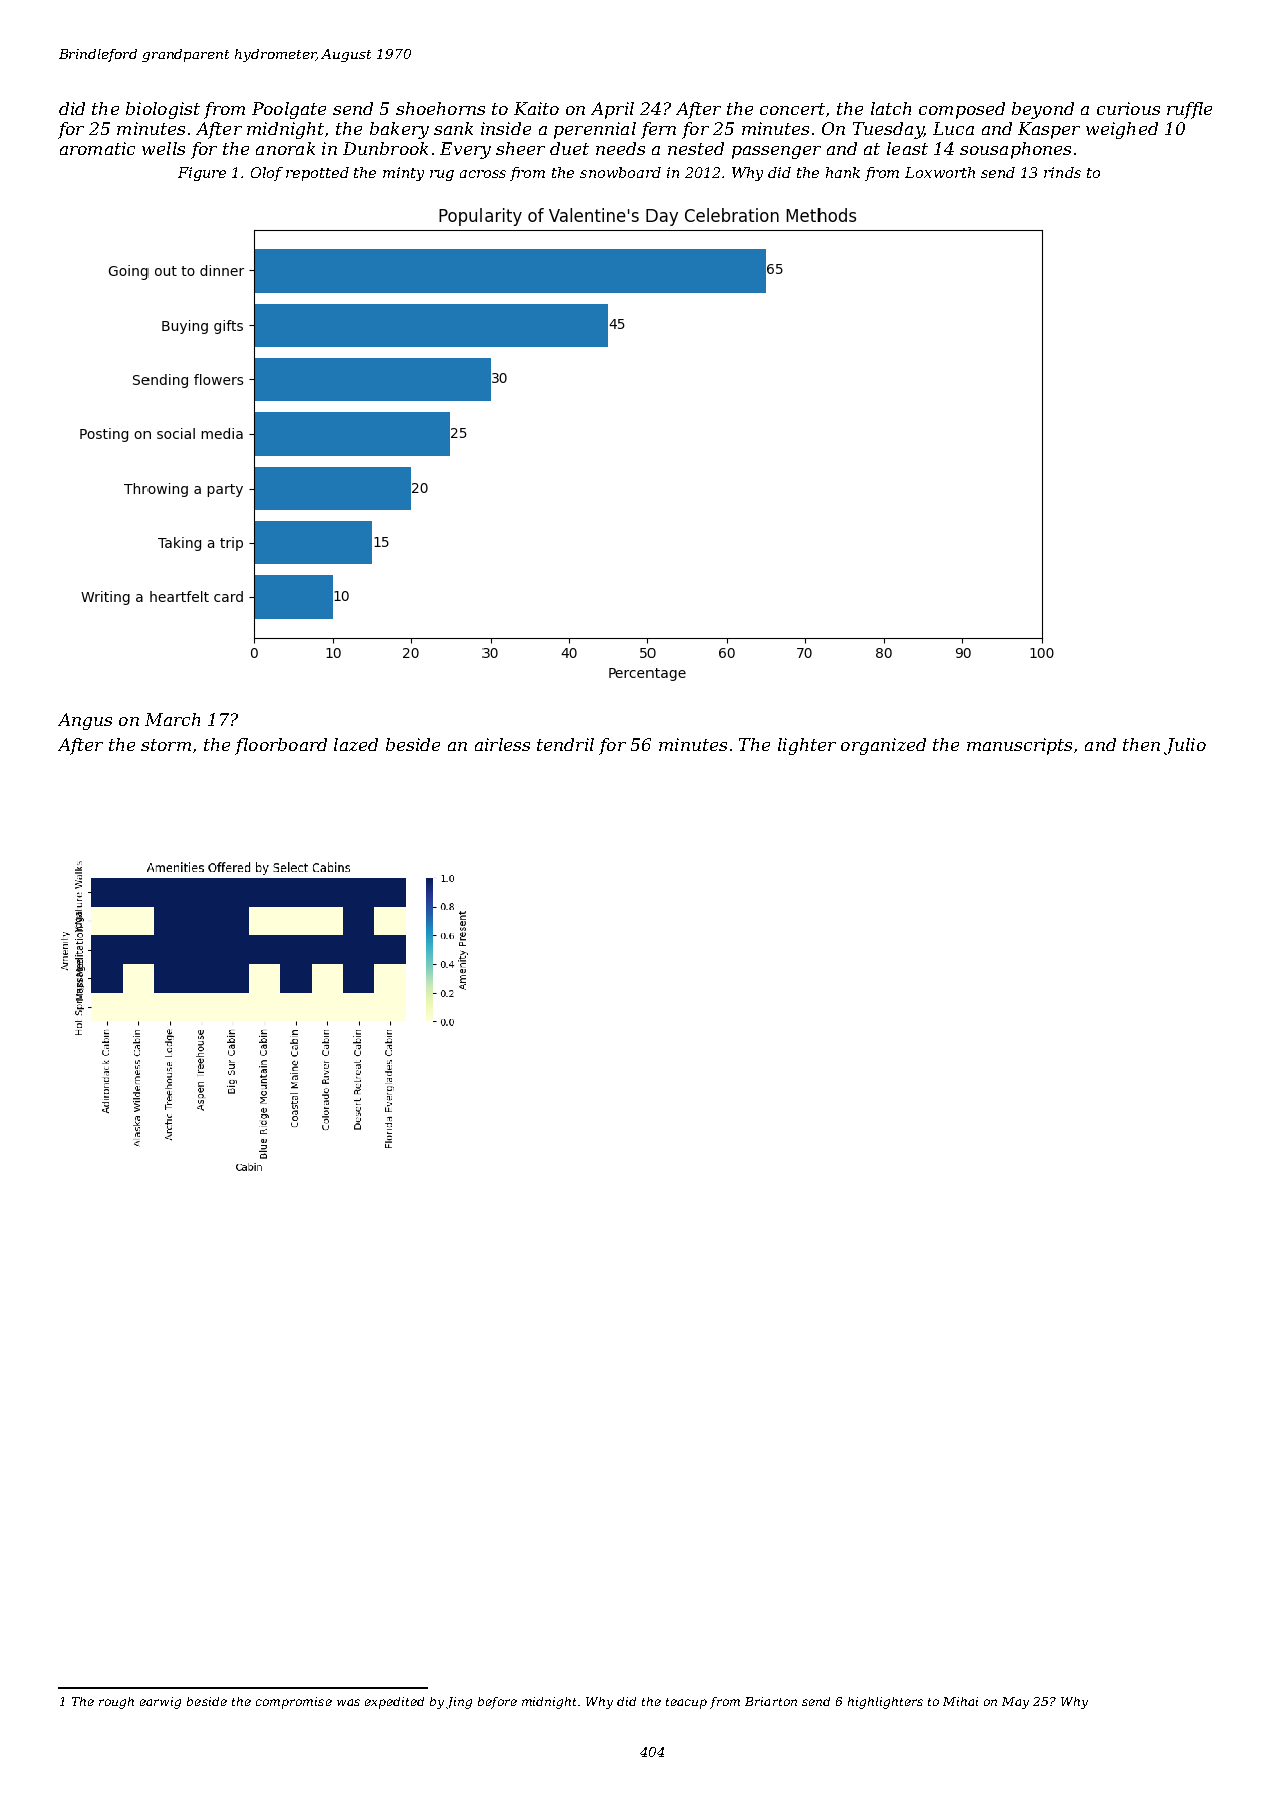 This screenshot has width=1279, height=1808. Describe the element at coordinates (1043, 110) in the screenshot. I see `beyond` at that location.
